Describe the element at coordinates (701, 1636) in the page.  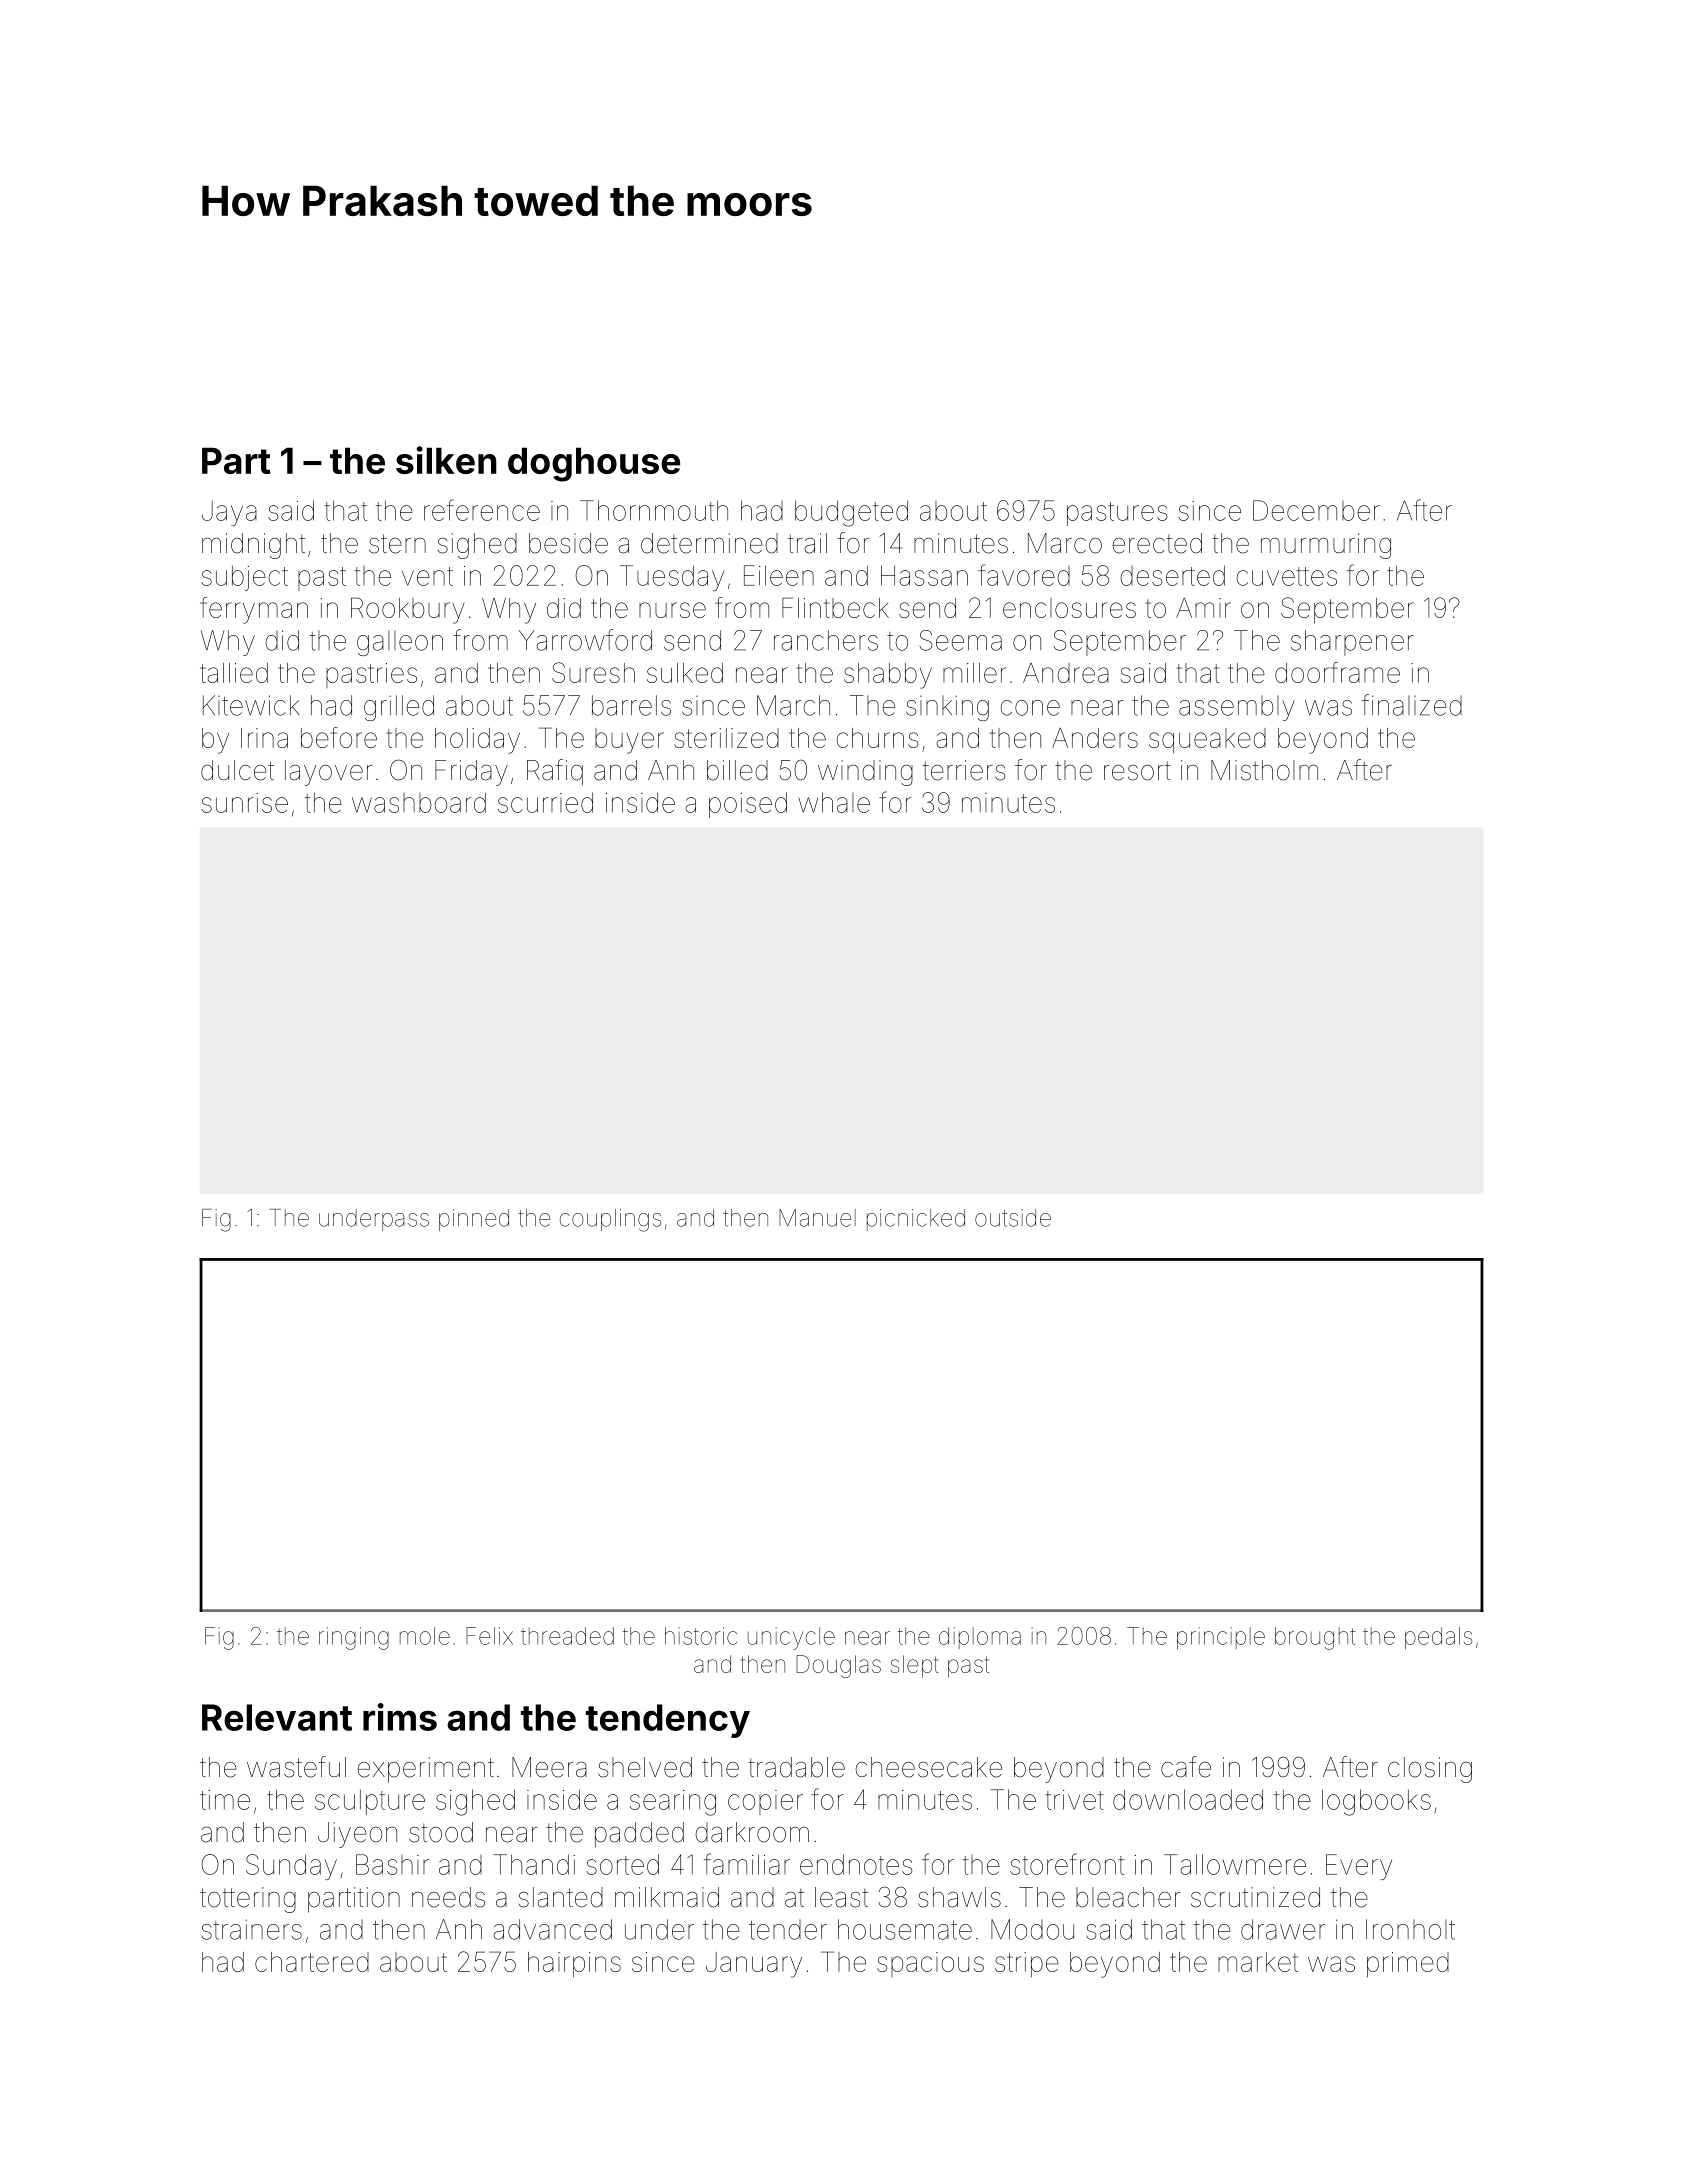
I see `historic` at that location.
